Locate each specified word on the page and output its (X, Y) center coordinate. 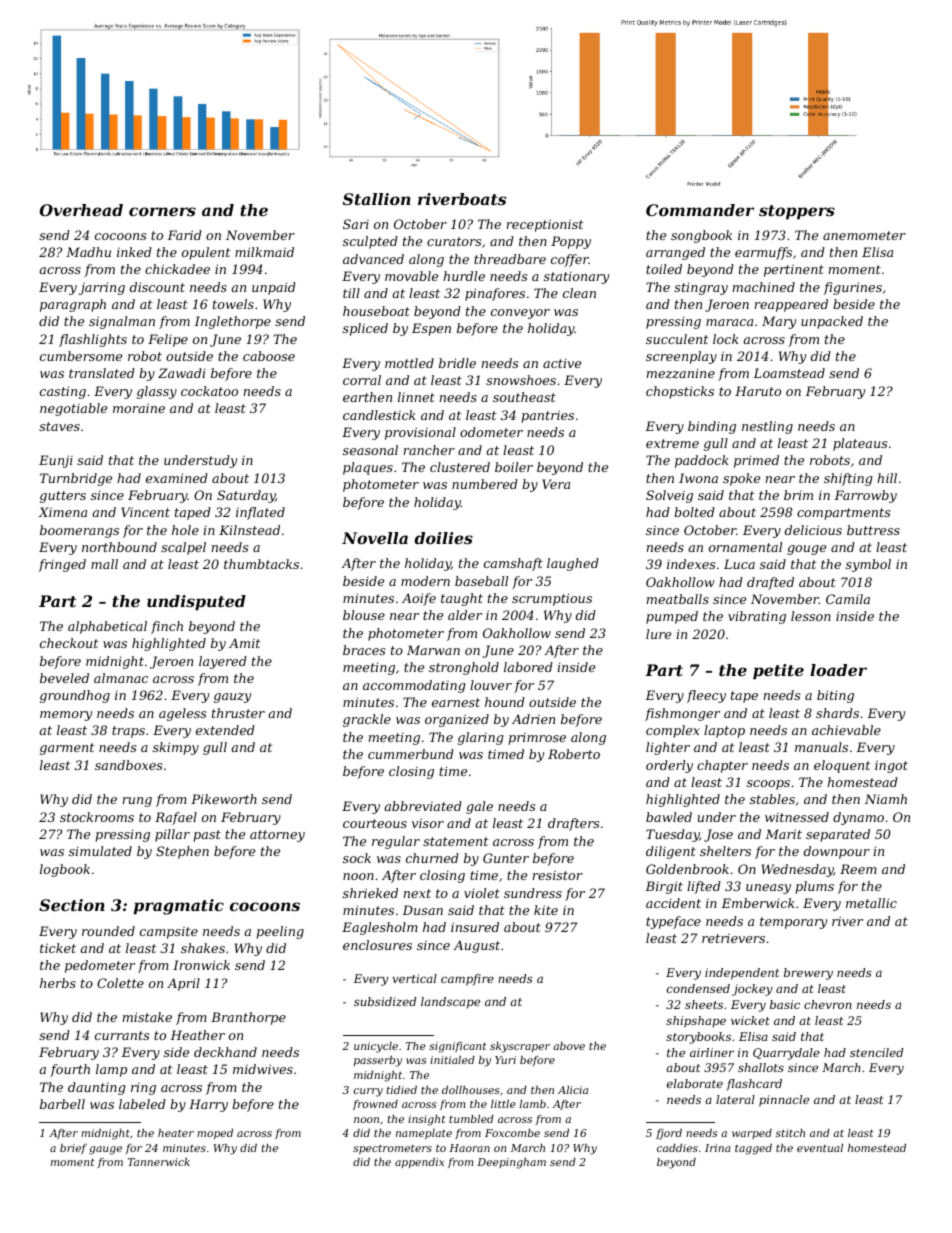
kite (546, 910)
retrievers (733, 938)
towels (233, 304)
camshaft (513, 564)
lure (658, 634)
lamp (111, 1070)
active (562, 363)
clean (579, 293)
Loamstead (789, 373)
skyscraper (520, 1047)
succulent (677, 339)
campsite (169, 933)
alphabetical (107, 627)
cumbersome (81, 356)
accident (673, 903)
